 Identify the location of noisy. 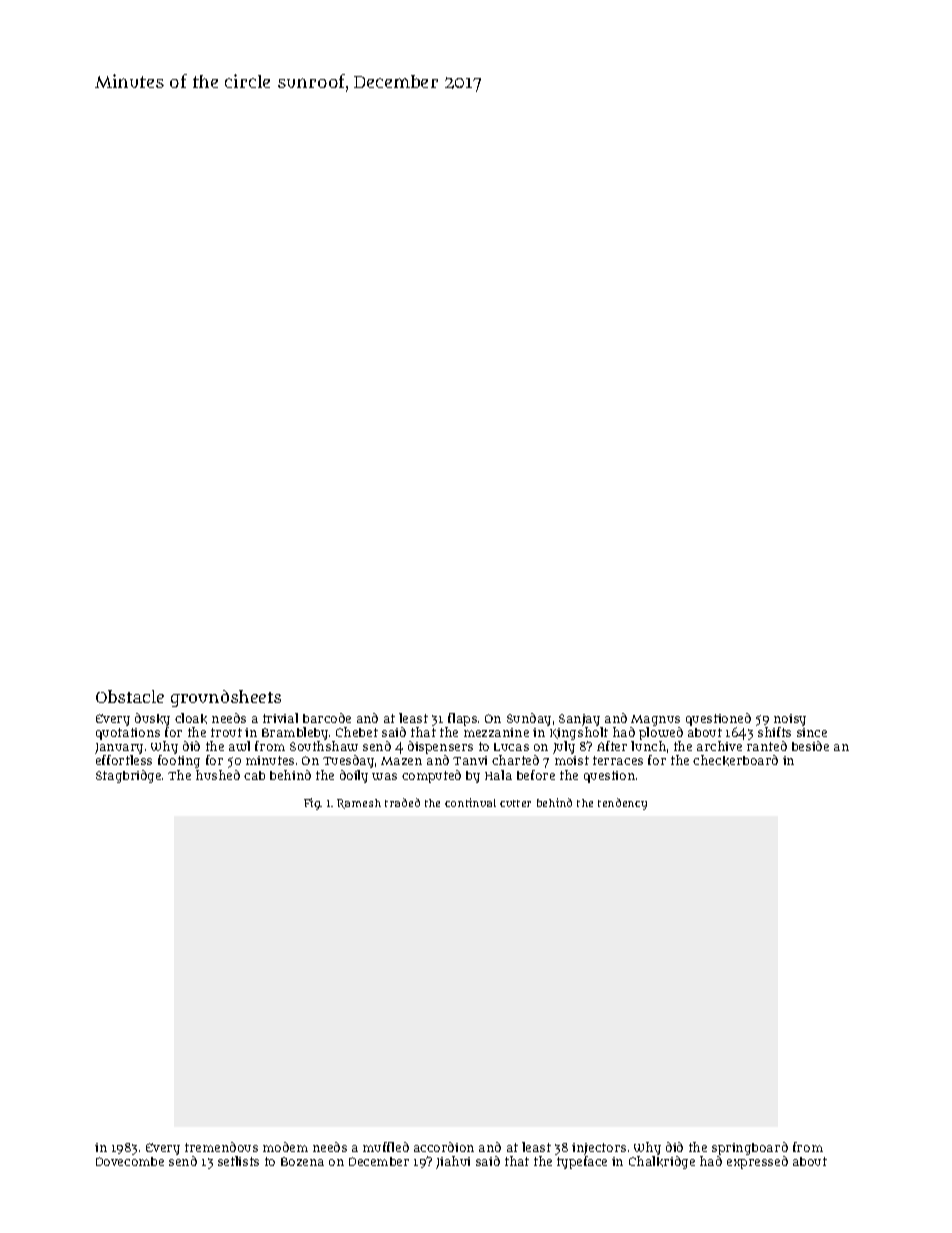
(790, 720).
